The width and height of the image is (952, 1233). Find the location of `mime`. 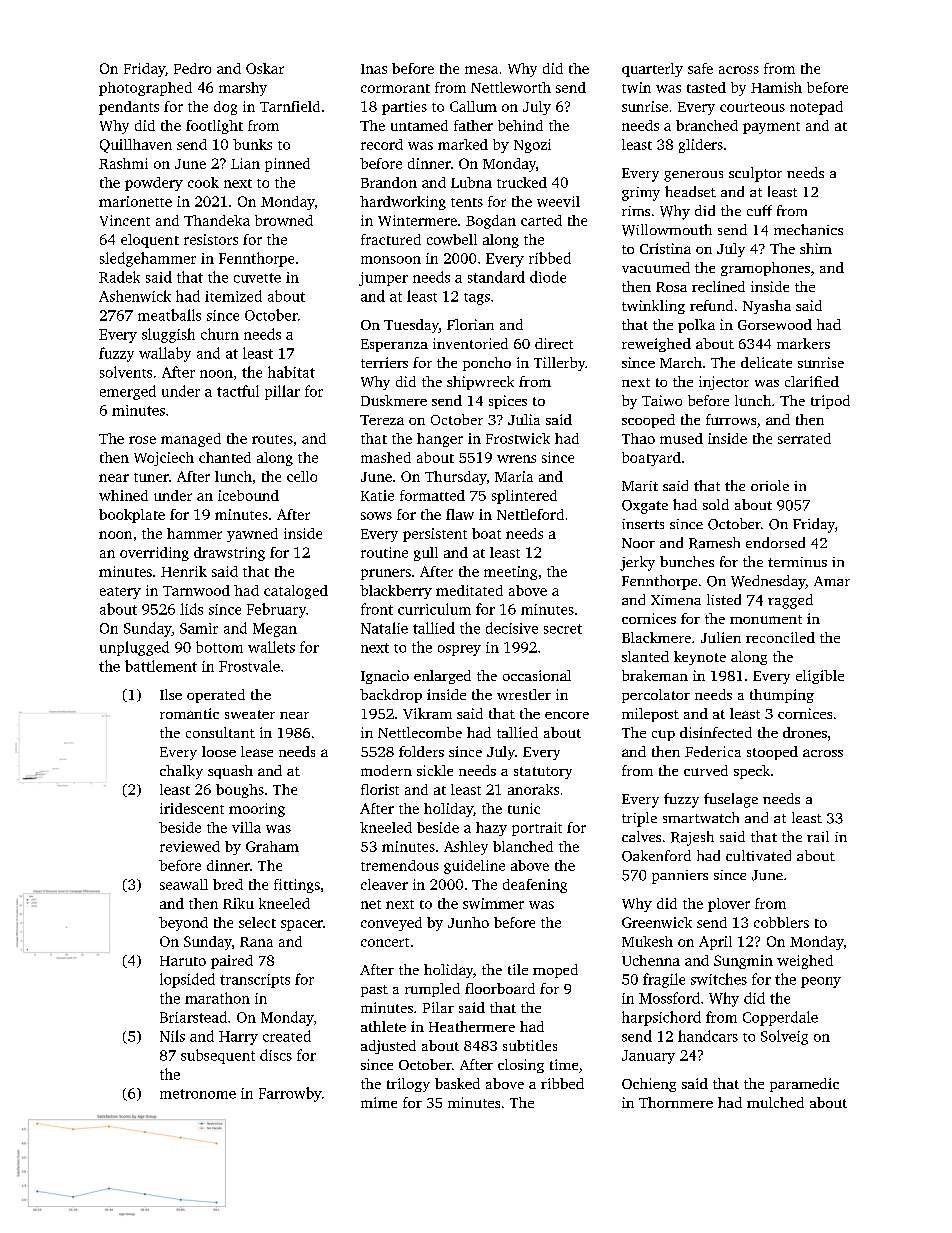

mime is located at coordinates (379, 1102).
